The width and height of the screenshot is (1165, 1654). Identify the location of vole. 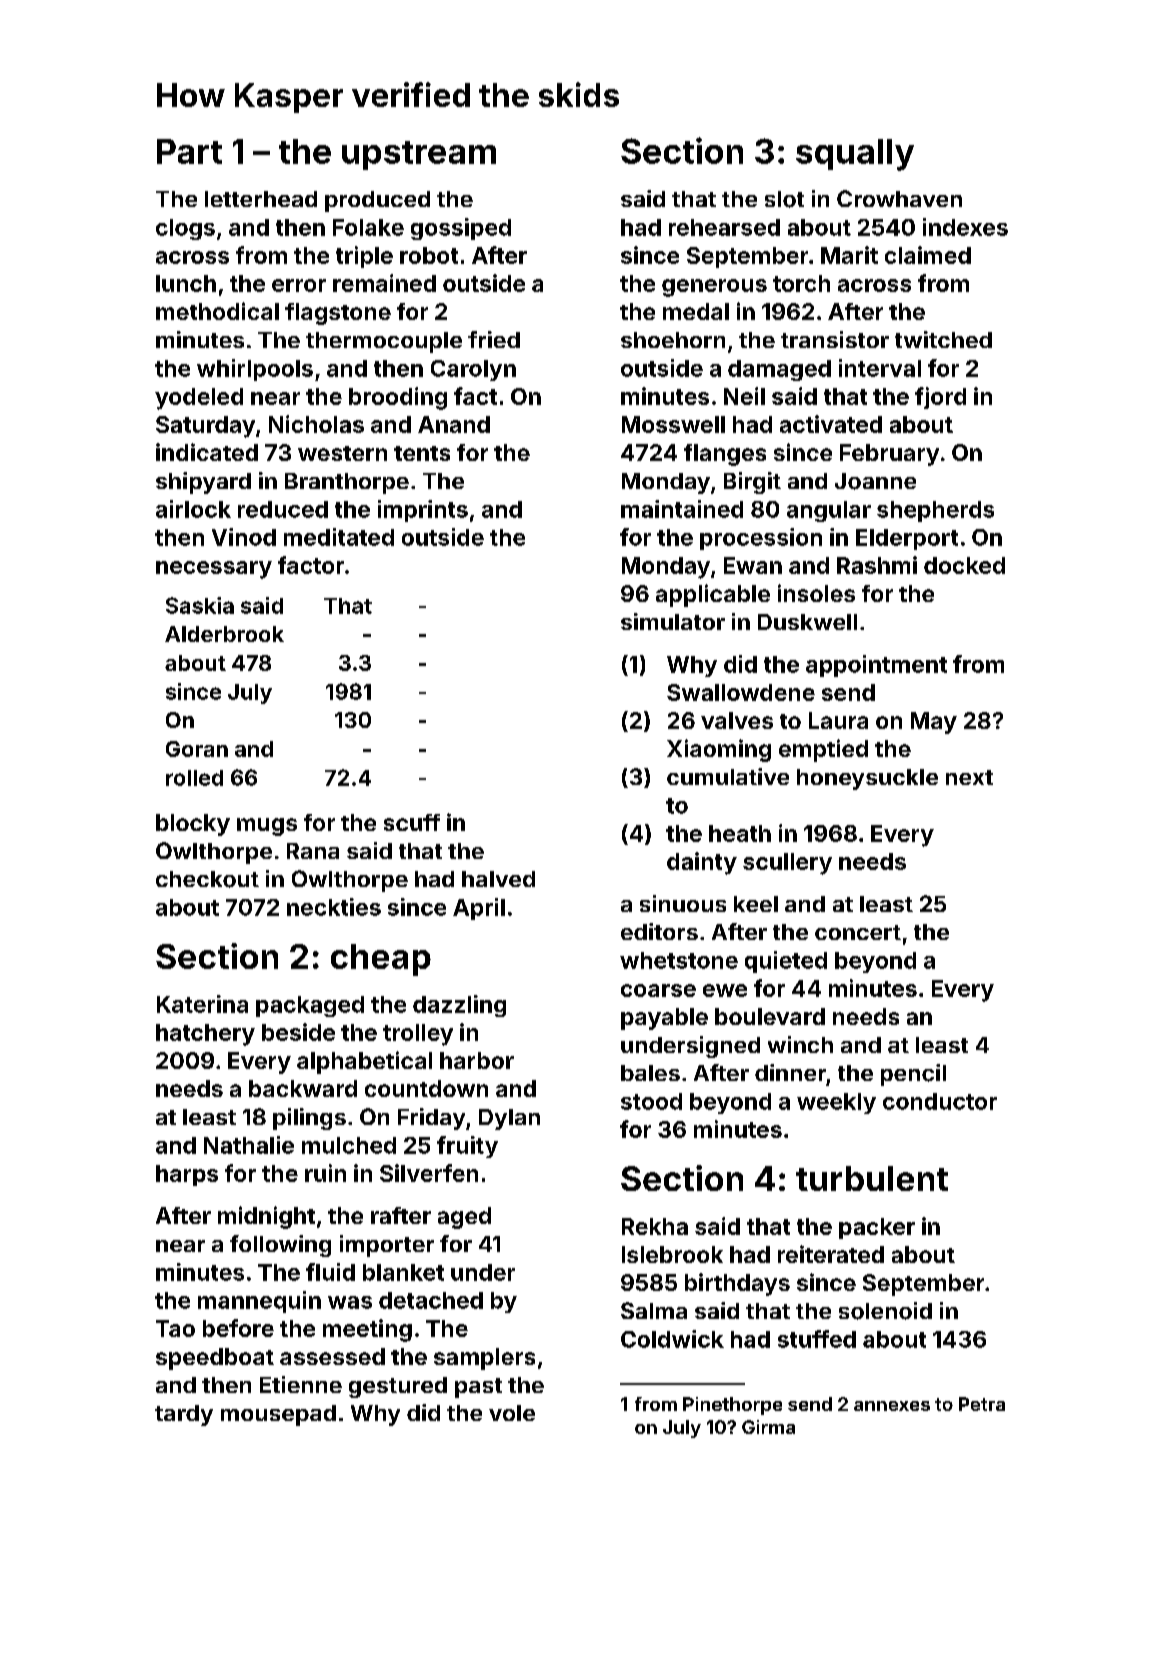
(512, 1413).
